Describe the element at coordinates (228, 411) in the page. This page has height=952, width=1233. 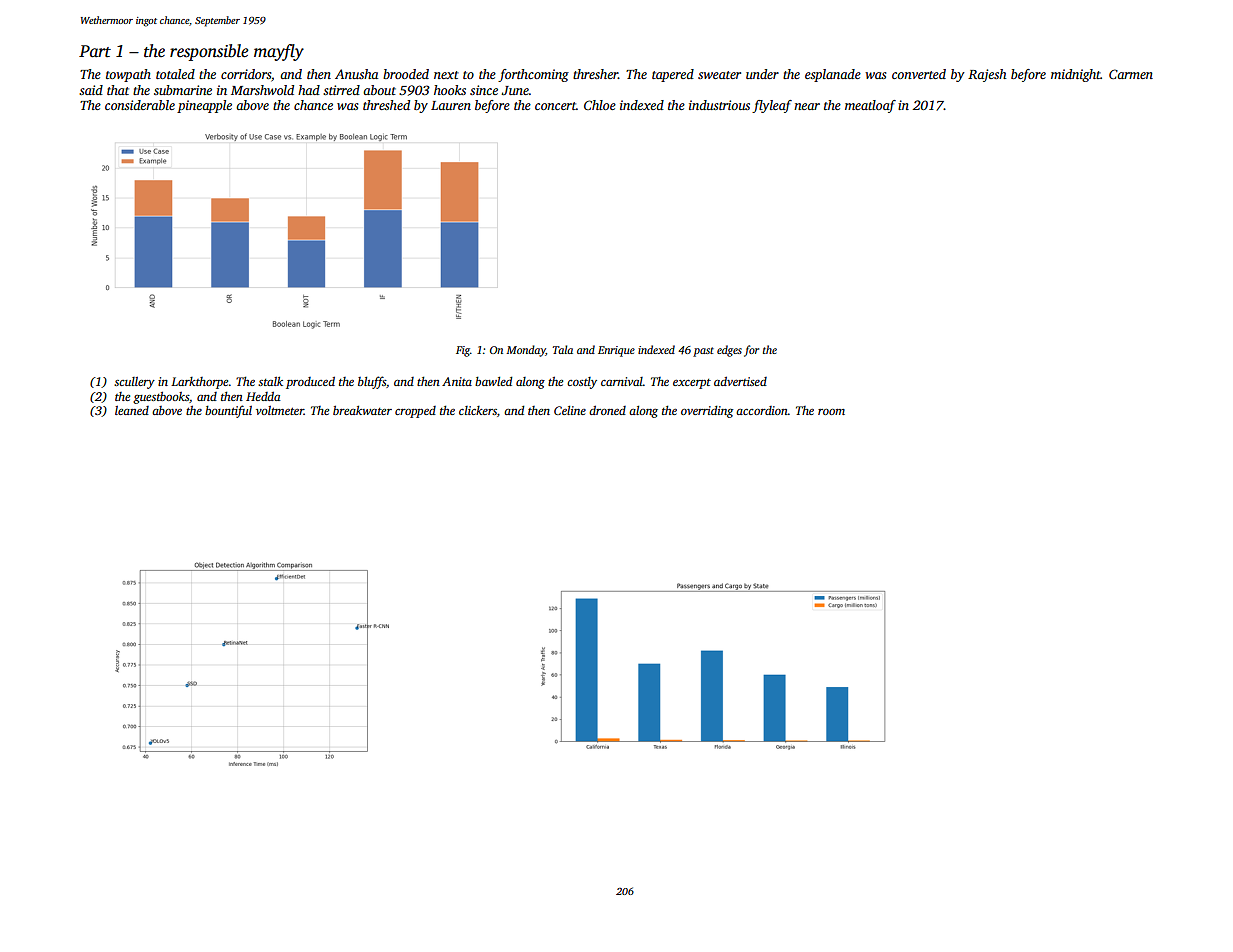
I see `bountiful` at that location.
